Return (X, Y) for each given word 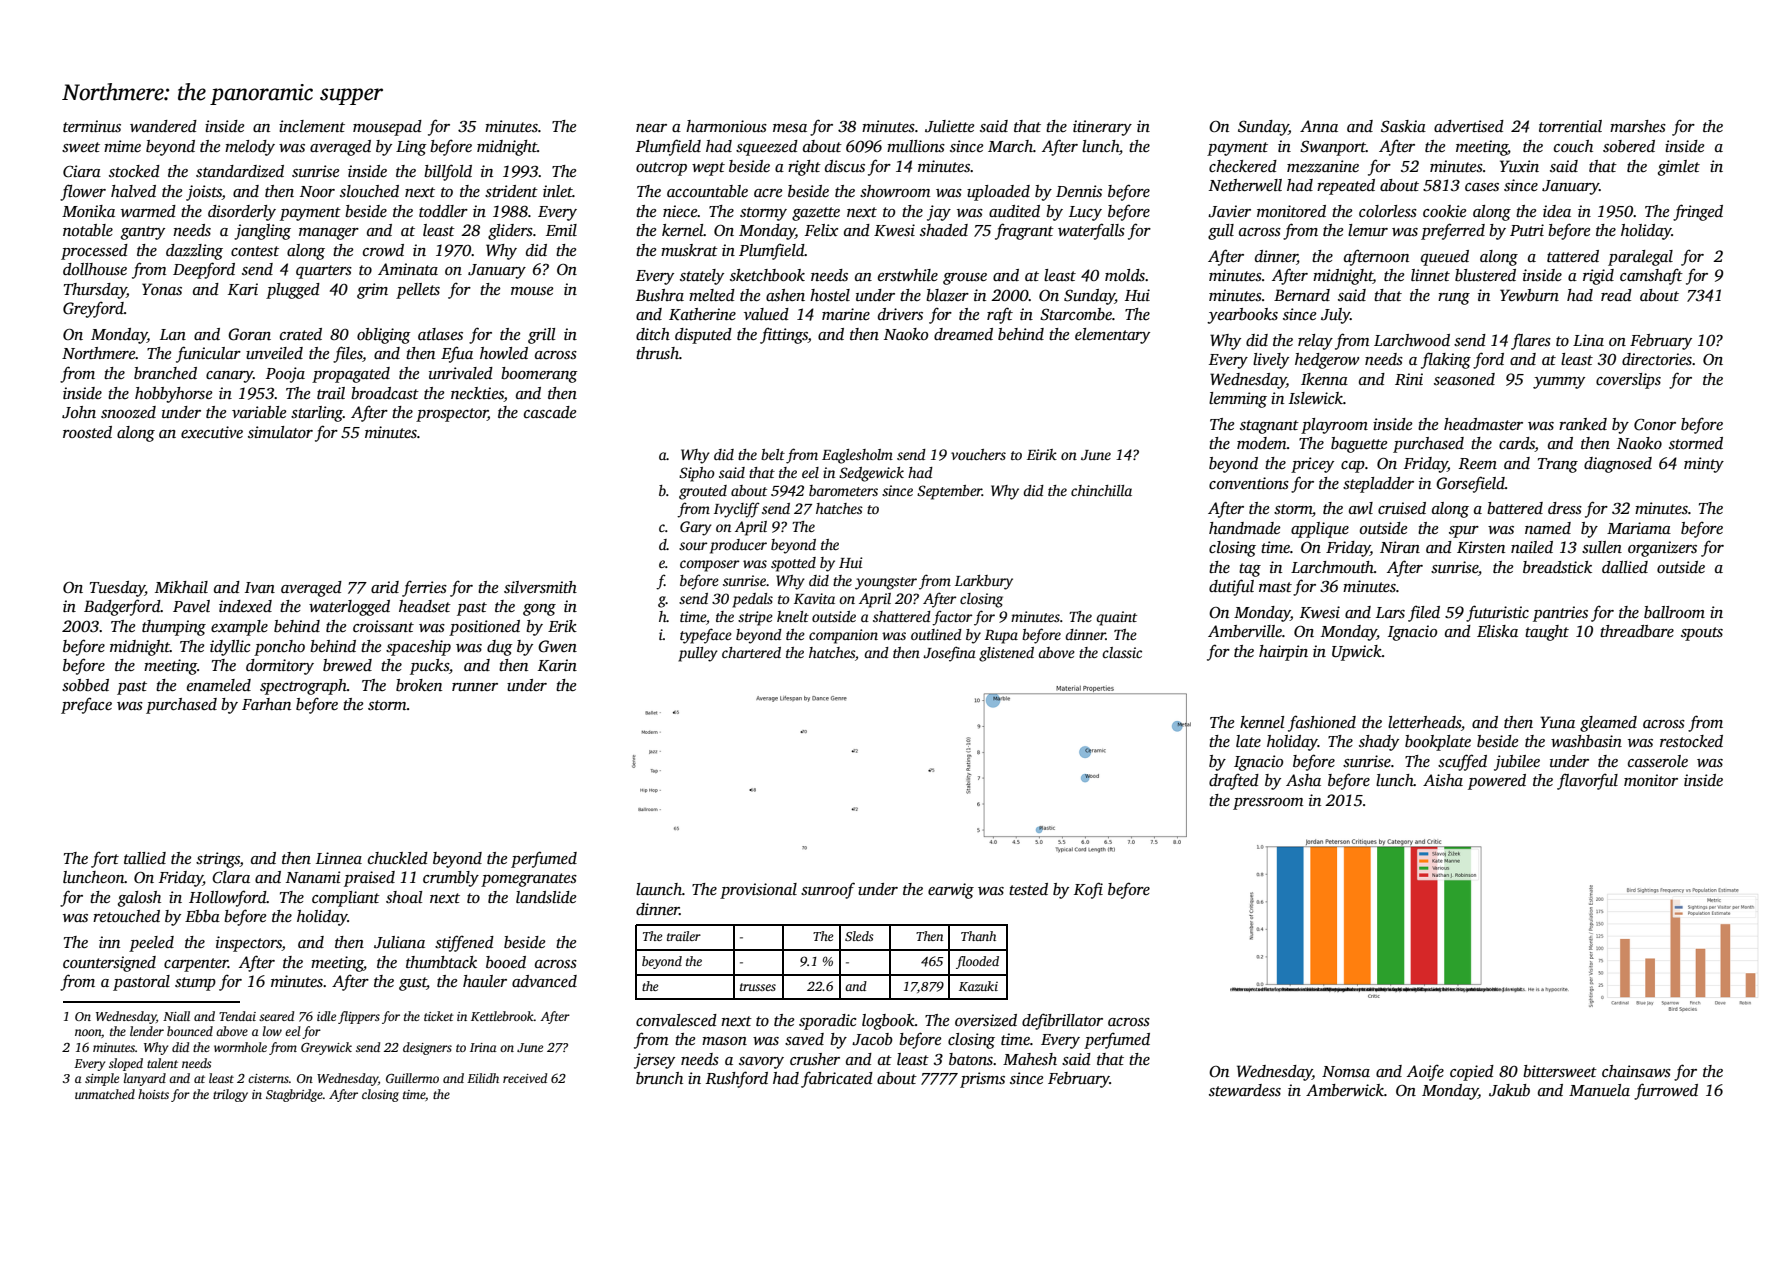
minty (1704, 465)
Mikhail (181, 587)
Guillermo (412, 1078)
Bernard (1302, 295)
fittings (784, 335)
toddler (443, 211)
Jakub (1509, 1090)
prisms (982, 1080)
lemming (1238, 400)
